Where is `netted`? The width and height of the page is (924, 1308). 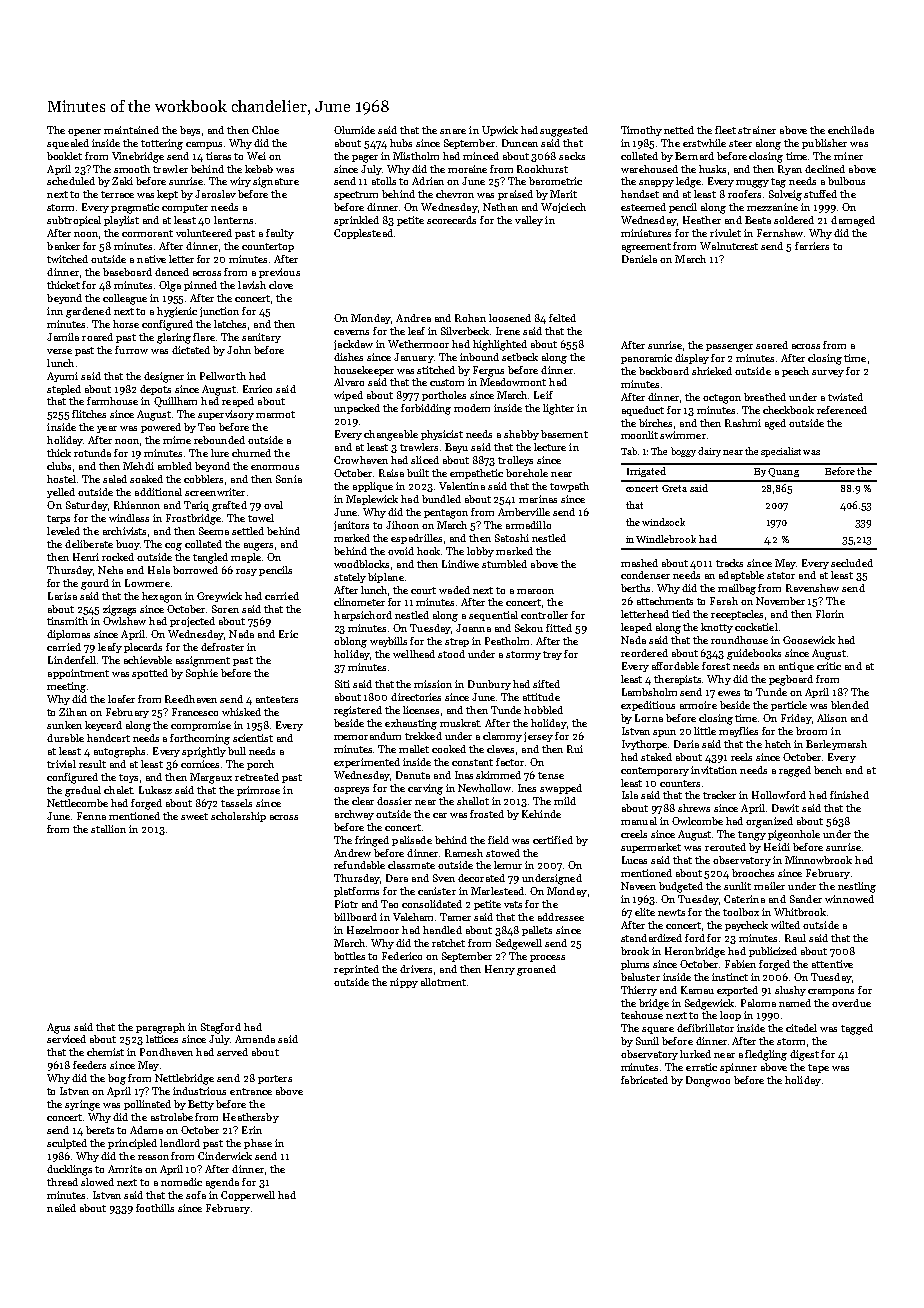
netted is located at coordinates (679, 130).
